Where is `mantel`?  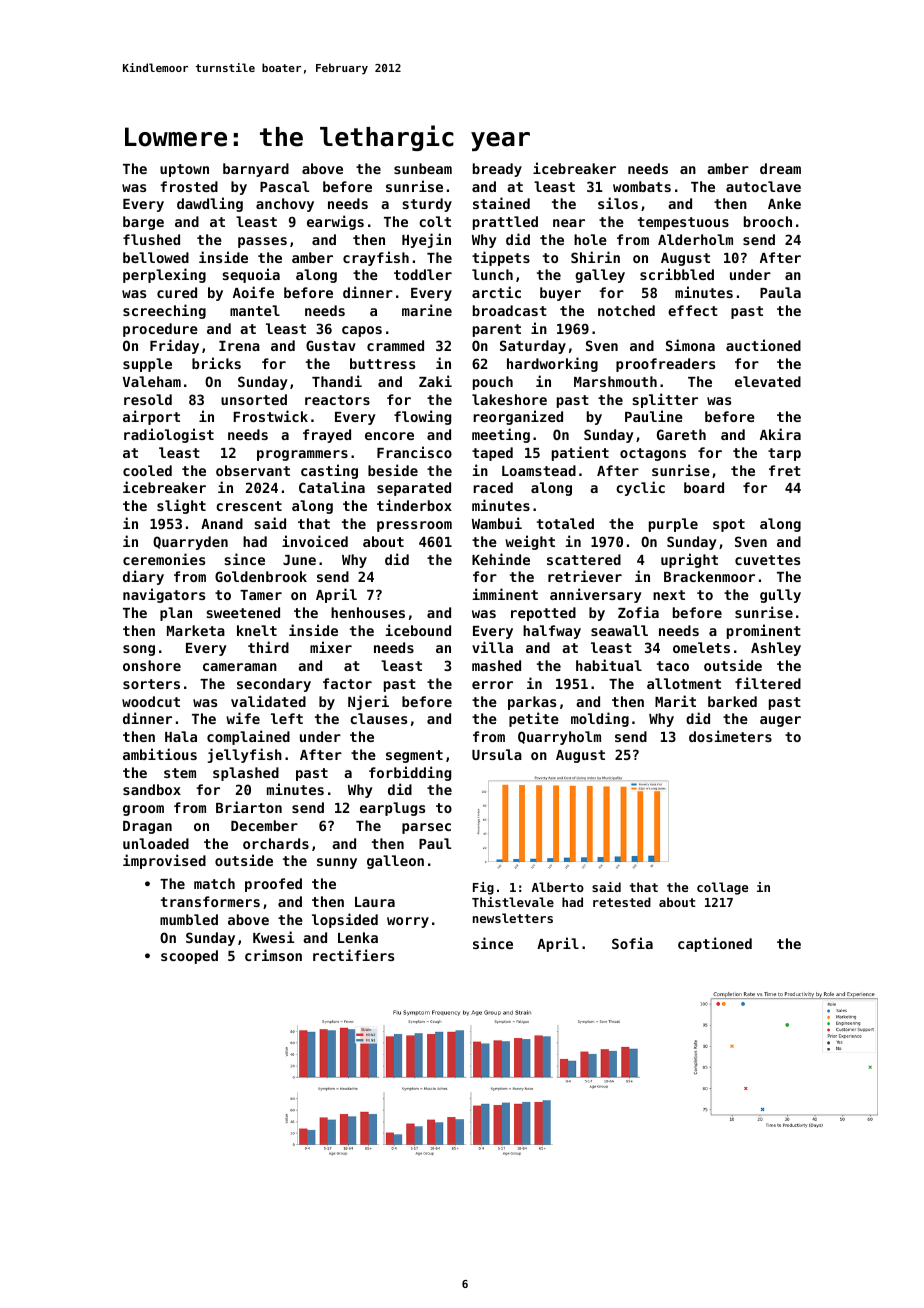 mantel is located at coordinates (255, 310).
